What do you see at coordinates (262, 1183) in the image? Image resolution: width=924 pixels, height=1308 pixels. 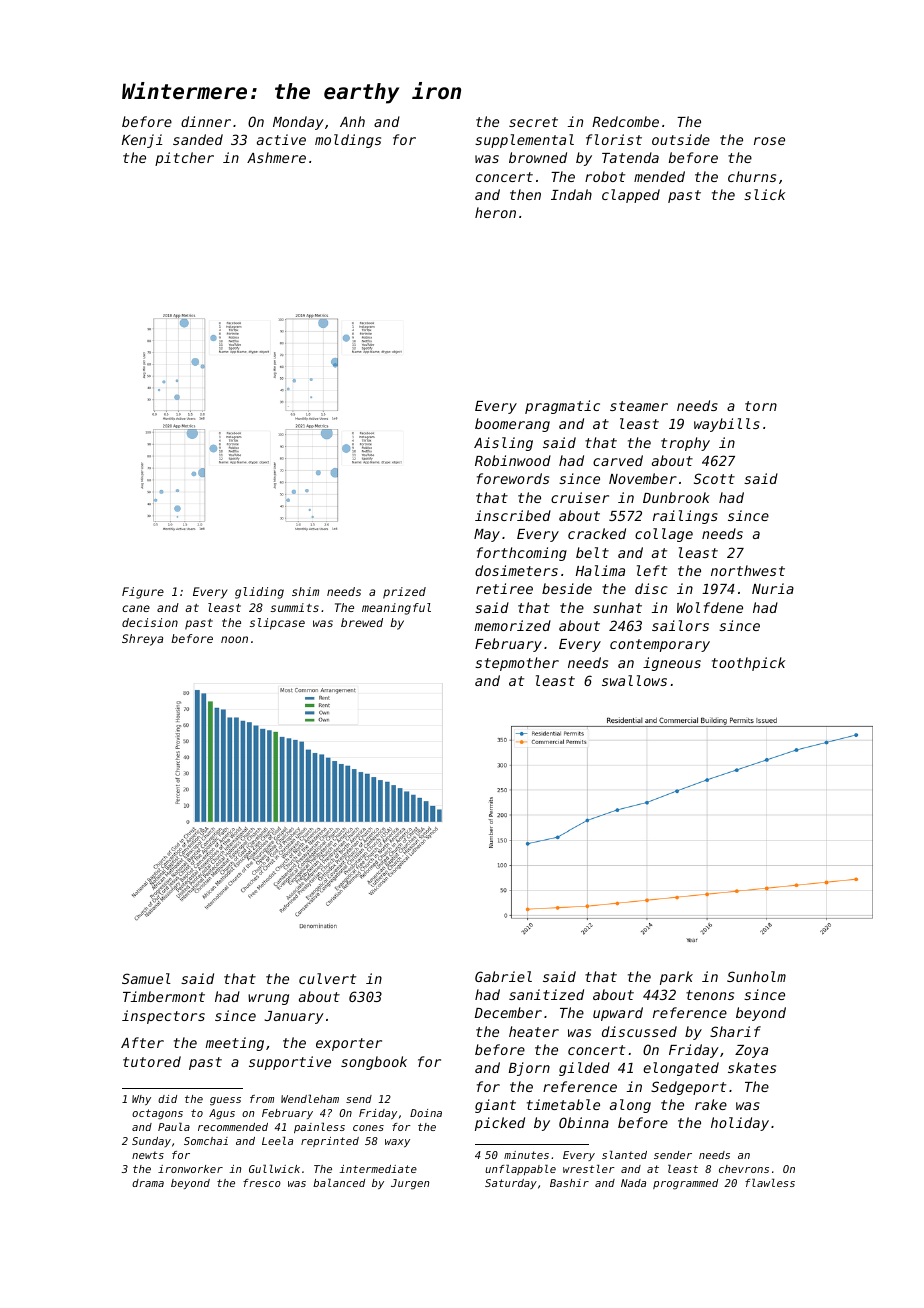 I see `fresco` at bounding box center [262, 1183].
